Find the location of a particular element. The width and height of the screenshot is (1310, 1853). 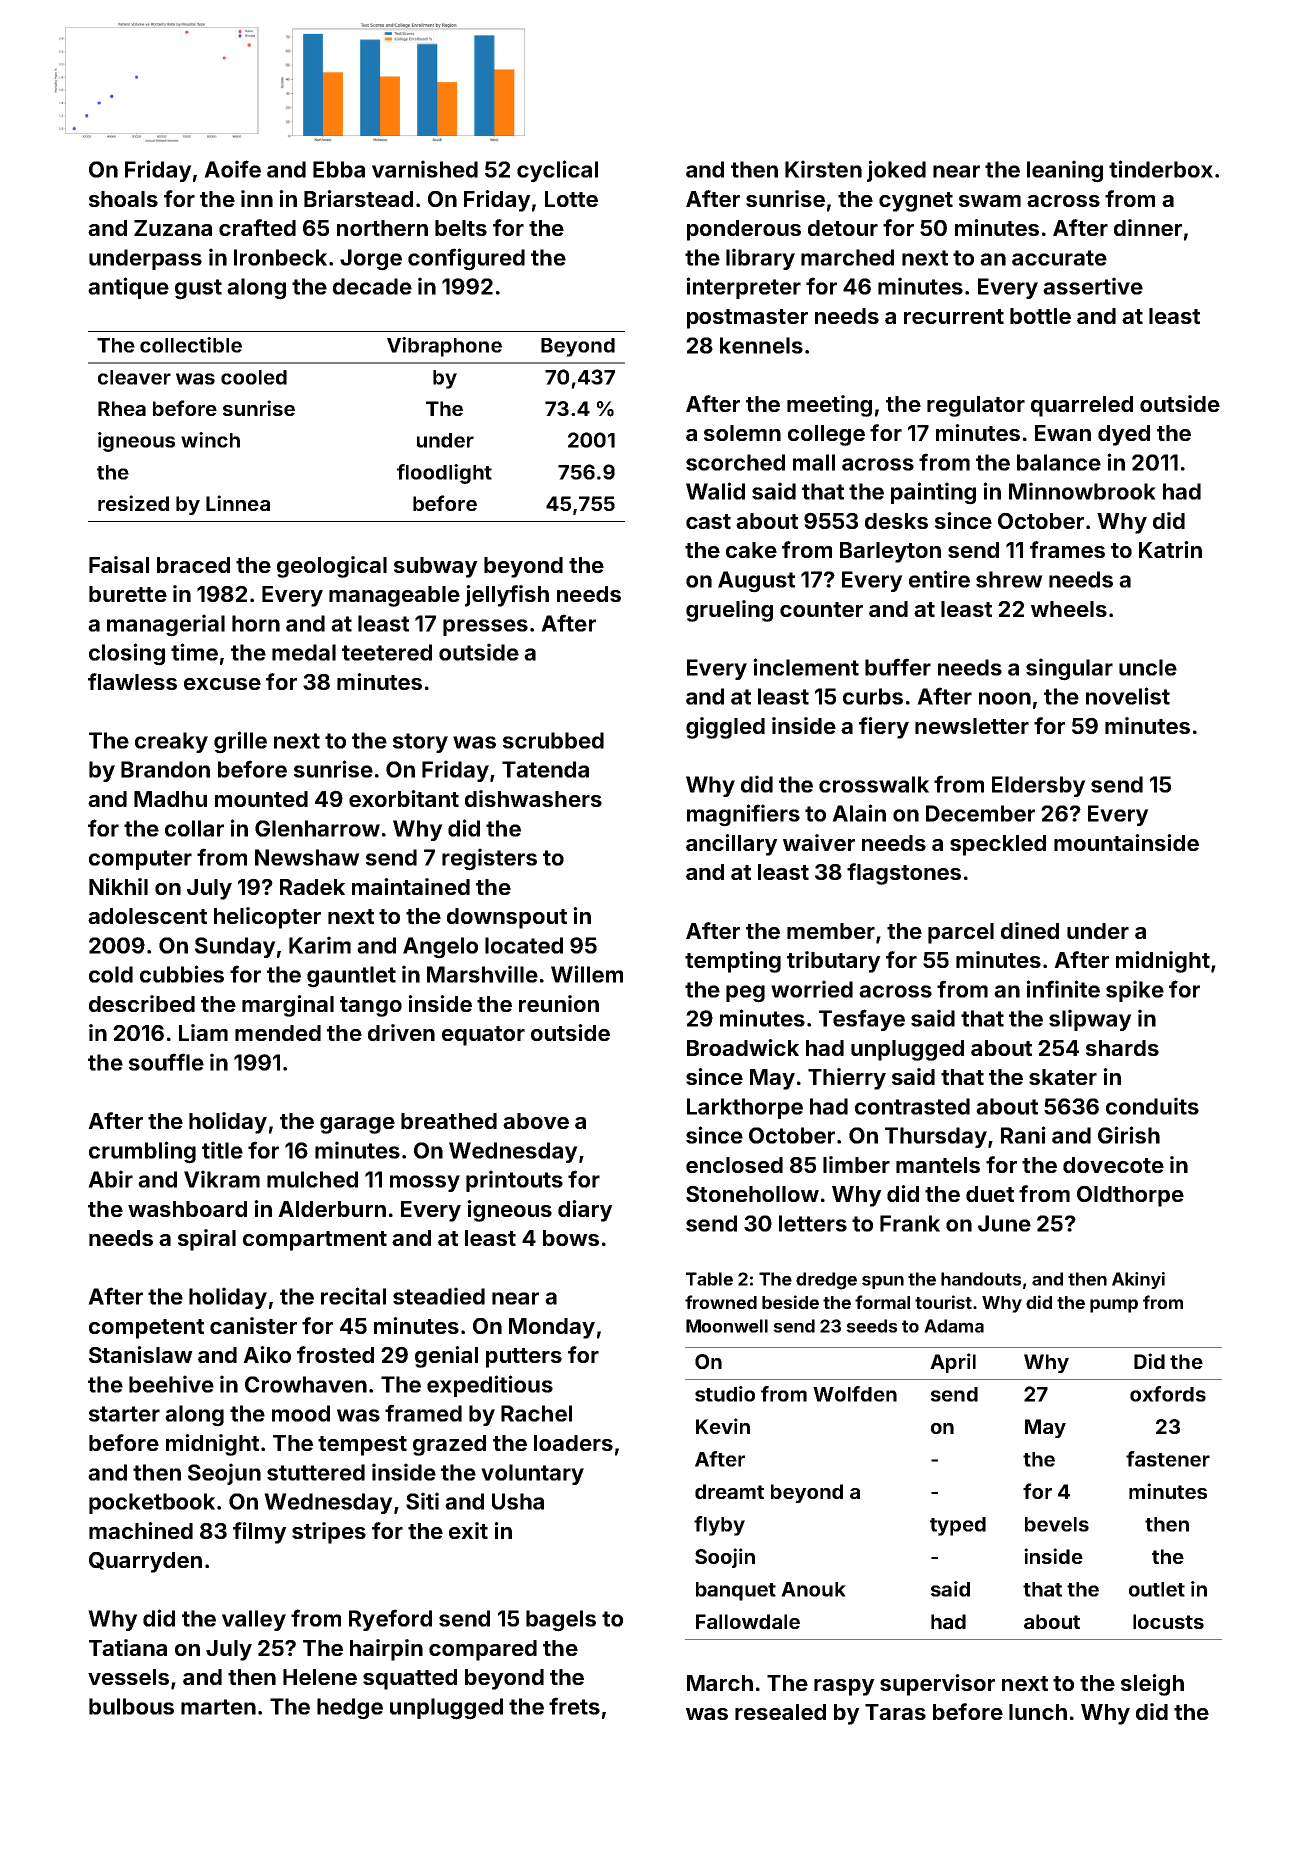

helicopter is located at coordinates (267, 918).
